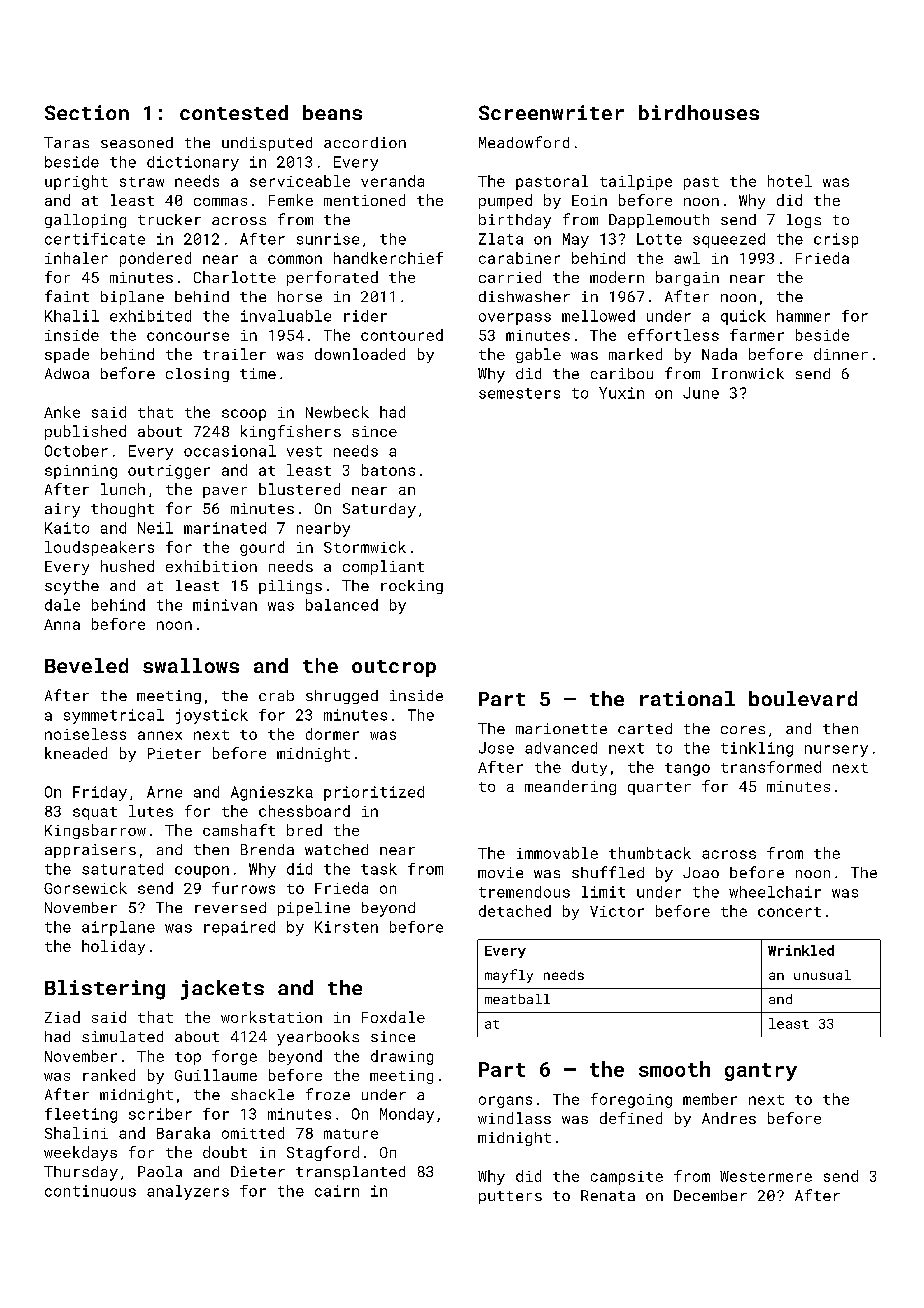 The width and height of the document is (924, 1308). I want to click on thought, so click(122, 510).
